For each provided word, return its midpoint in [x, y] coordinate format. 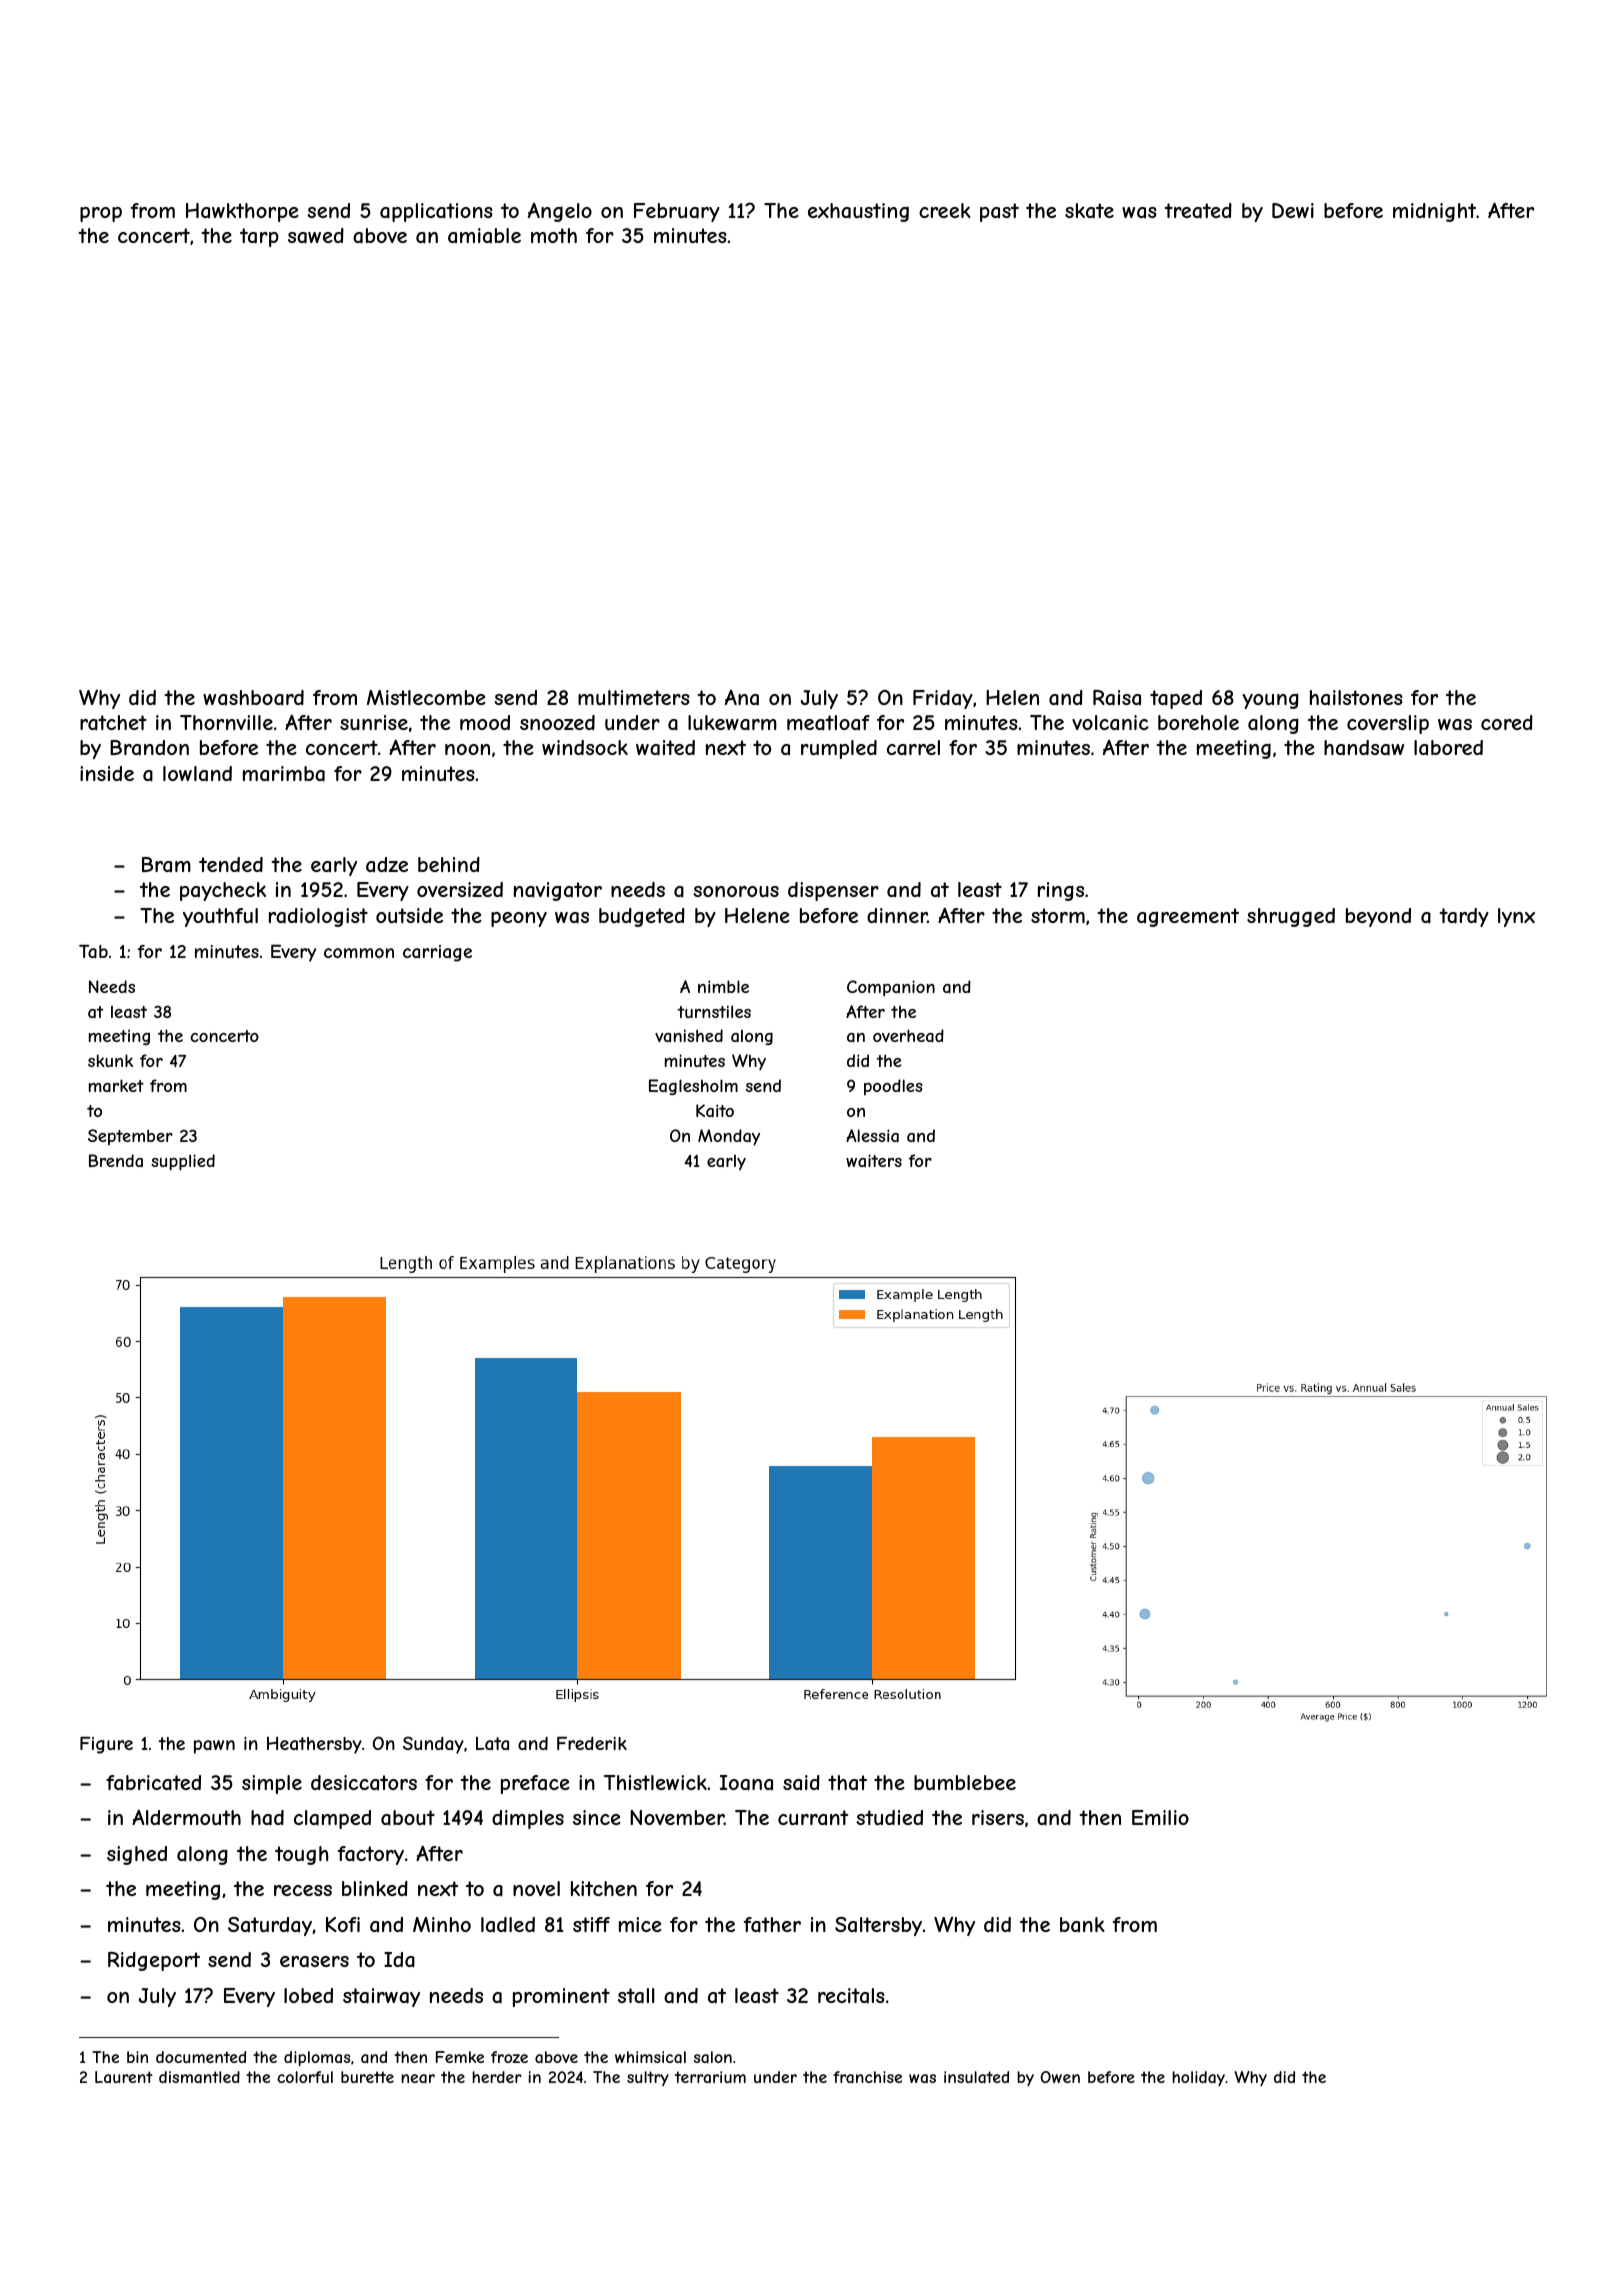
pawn [214, 1747]
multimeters [634, 697]
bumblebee [965, 1782]
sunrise [374, 722]
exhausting [858, 212]
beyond [1378, 917]
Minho [442, 1924]
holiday [1198, 2078]
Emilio [1160, 1817]
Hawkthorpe [242, 212]
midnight [1434, 212]
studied [889, 1817]
